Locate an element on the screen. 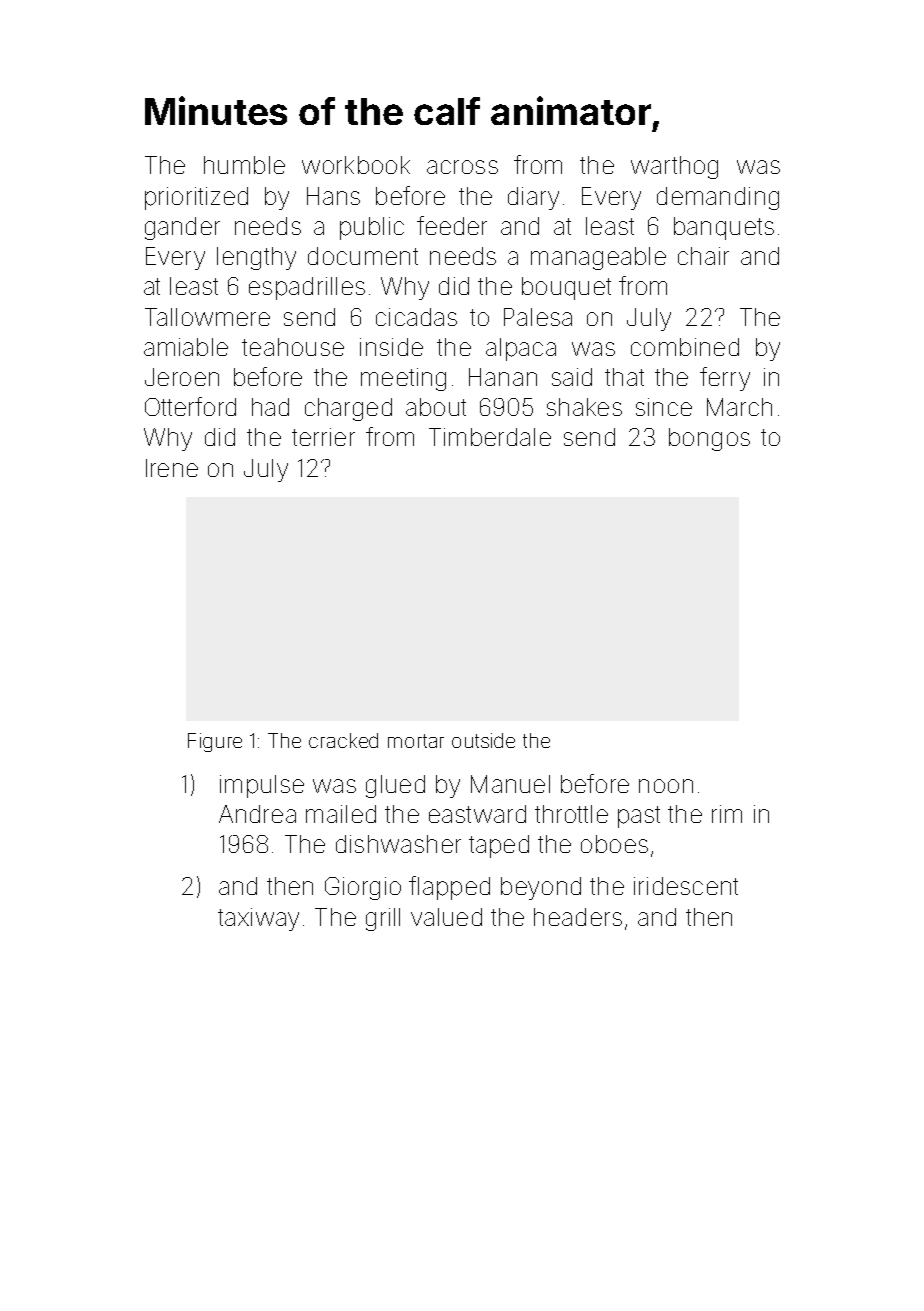 The height and width of the screenshot is (1311, 924). cracked is located at coordinates (343, 740).
